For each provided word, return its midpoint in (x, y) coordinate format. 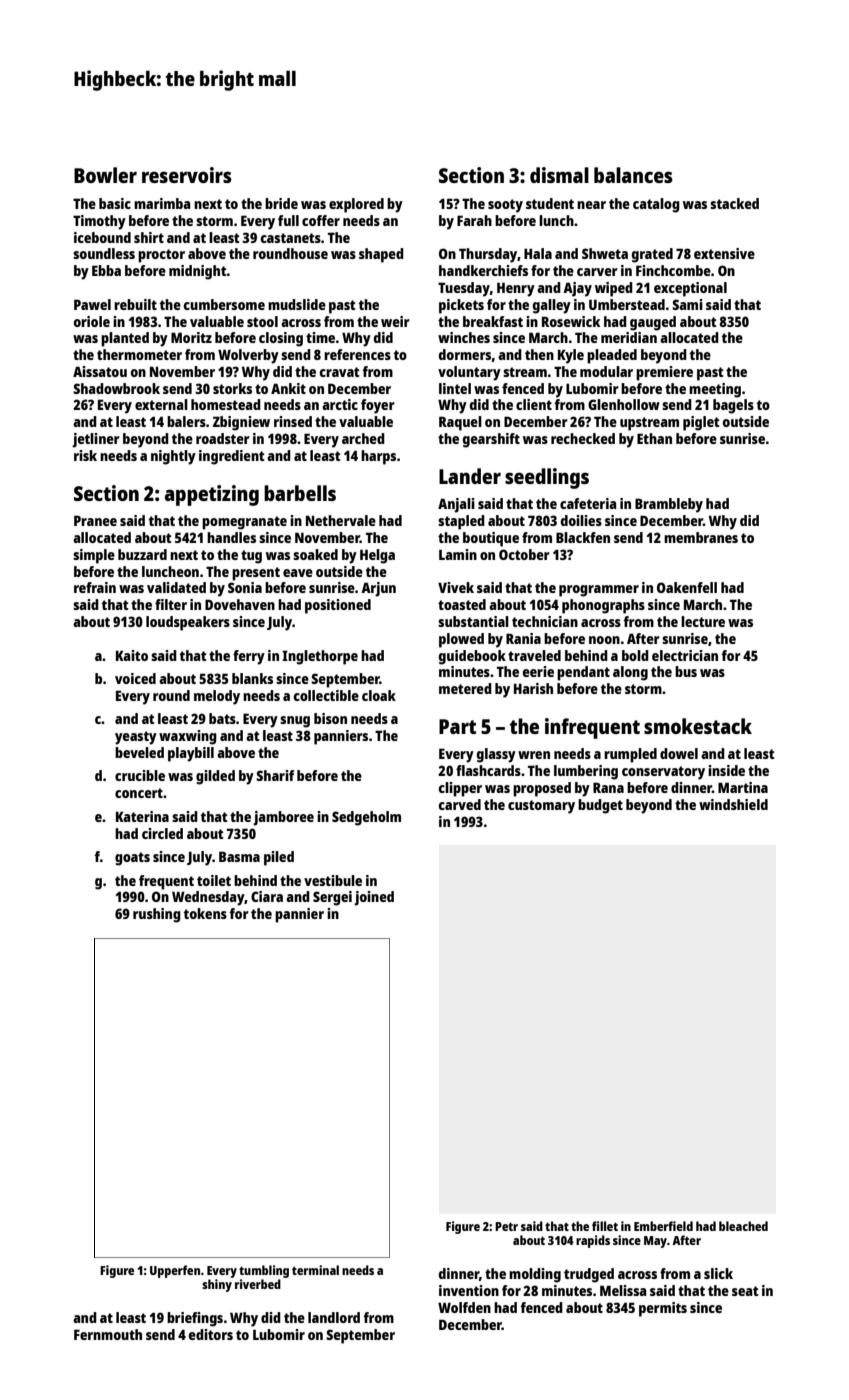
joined (374, 898)
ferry (249, 657)
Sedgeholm (366, 818)
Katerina (142, 816)
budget (600, 806)
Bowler (105, 175)
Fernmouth (108, 1334)
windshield (733, 804)
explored (356, 205)
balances (633, 175)
